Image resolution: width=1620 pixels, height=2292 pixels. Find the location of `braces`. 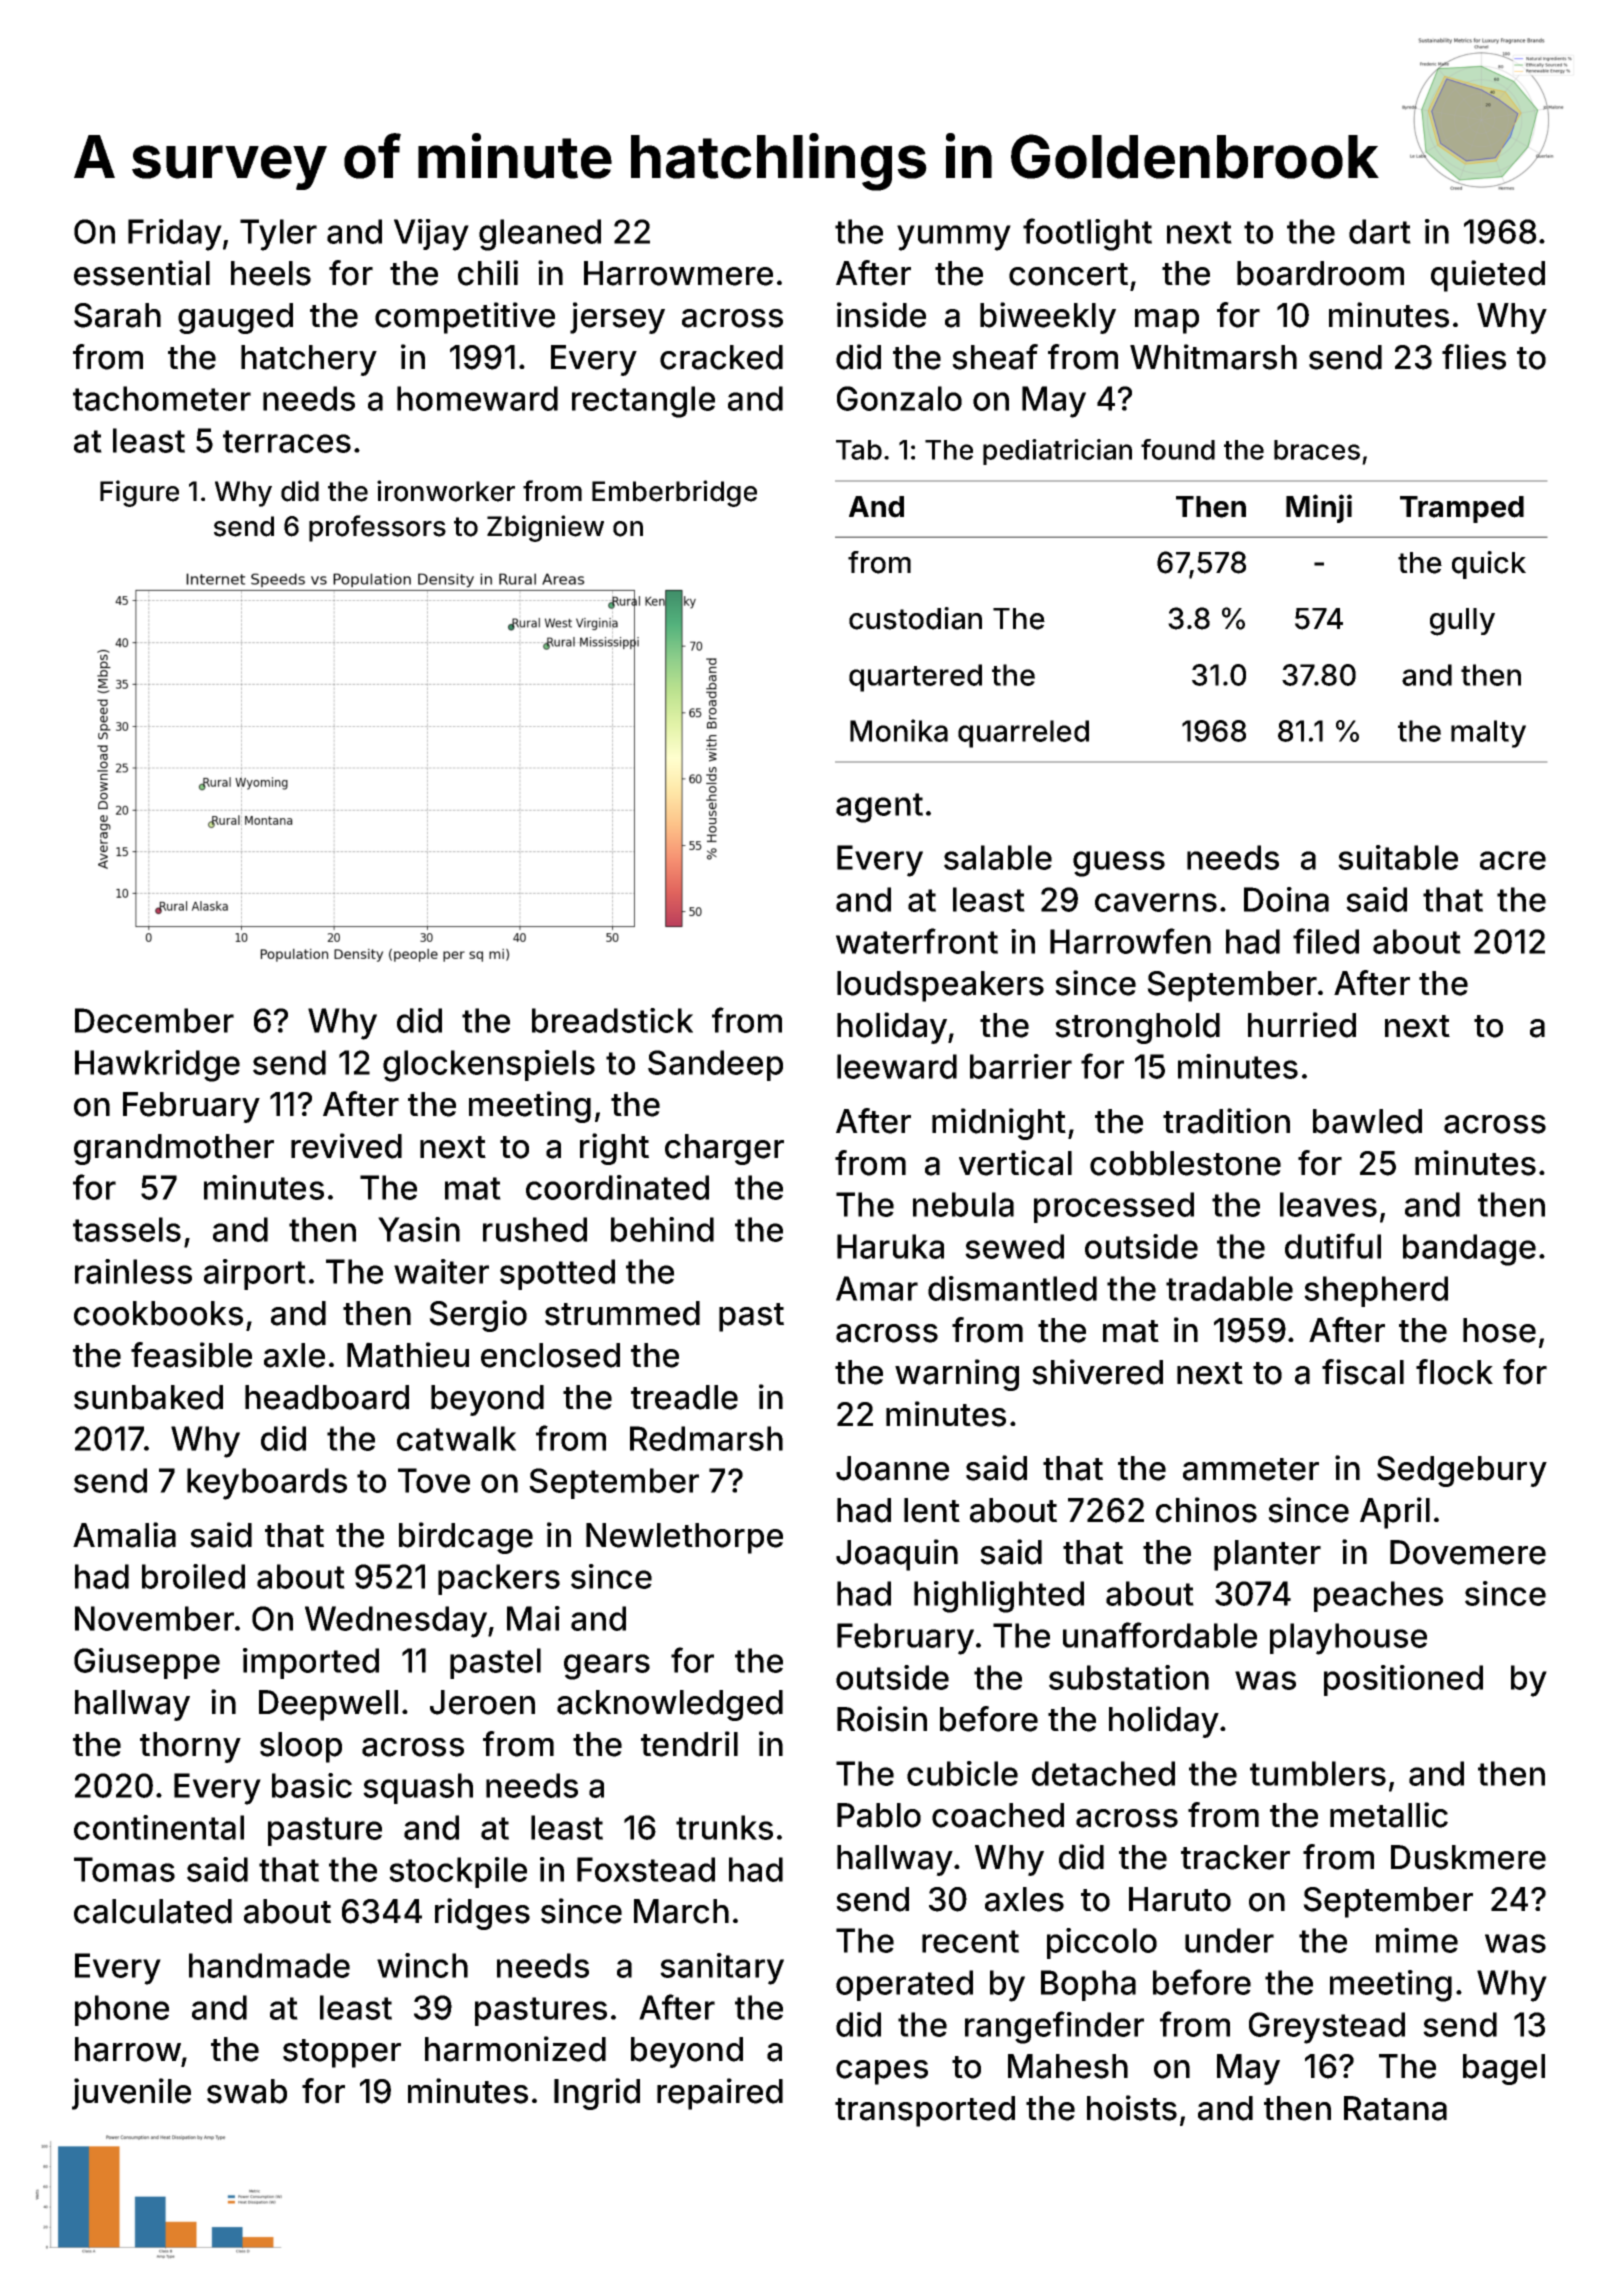

braces is located at coordinates (1317, 450).
